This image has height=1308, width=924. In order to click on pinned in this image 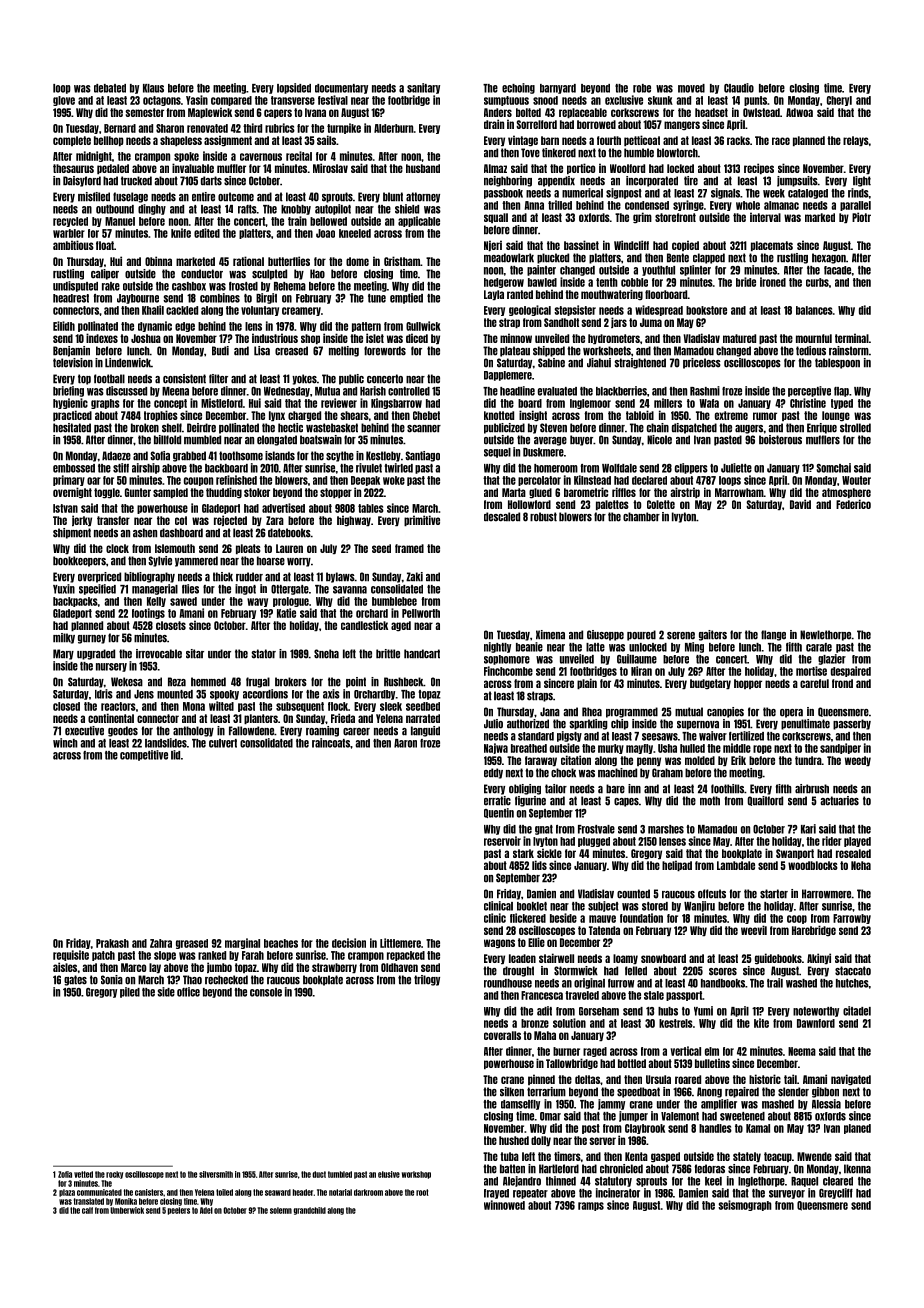, I will do `click(541, 1079)`.
